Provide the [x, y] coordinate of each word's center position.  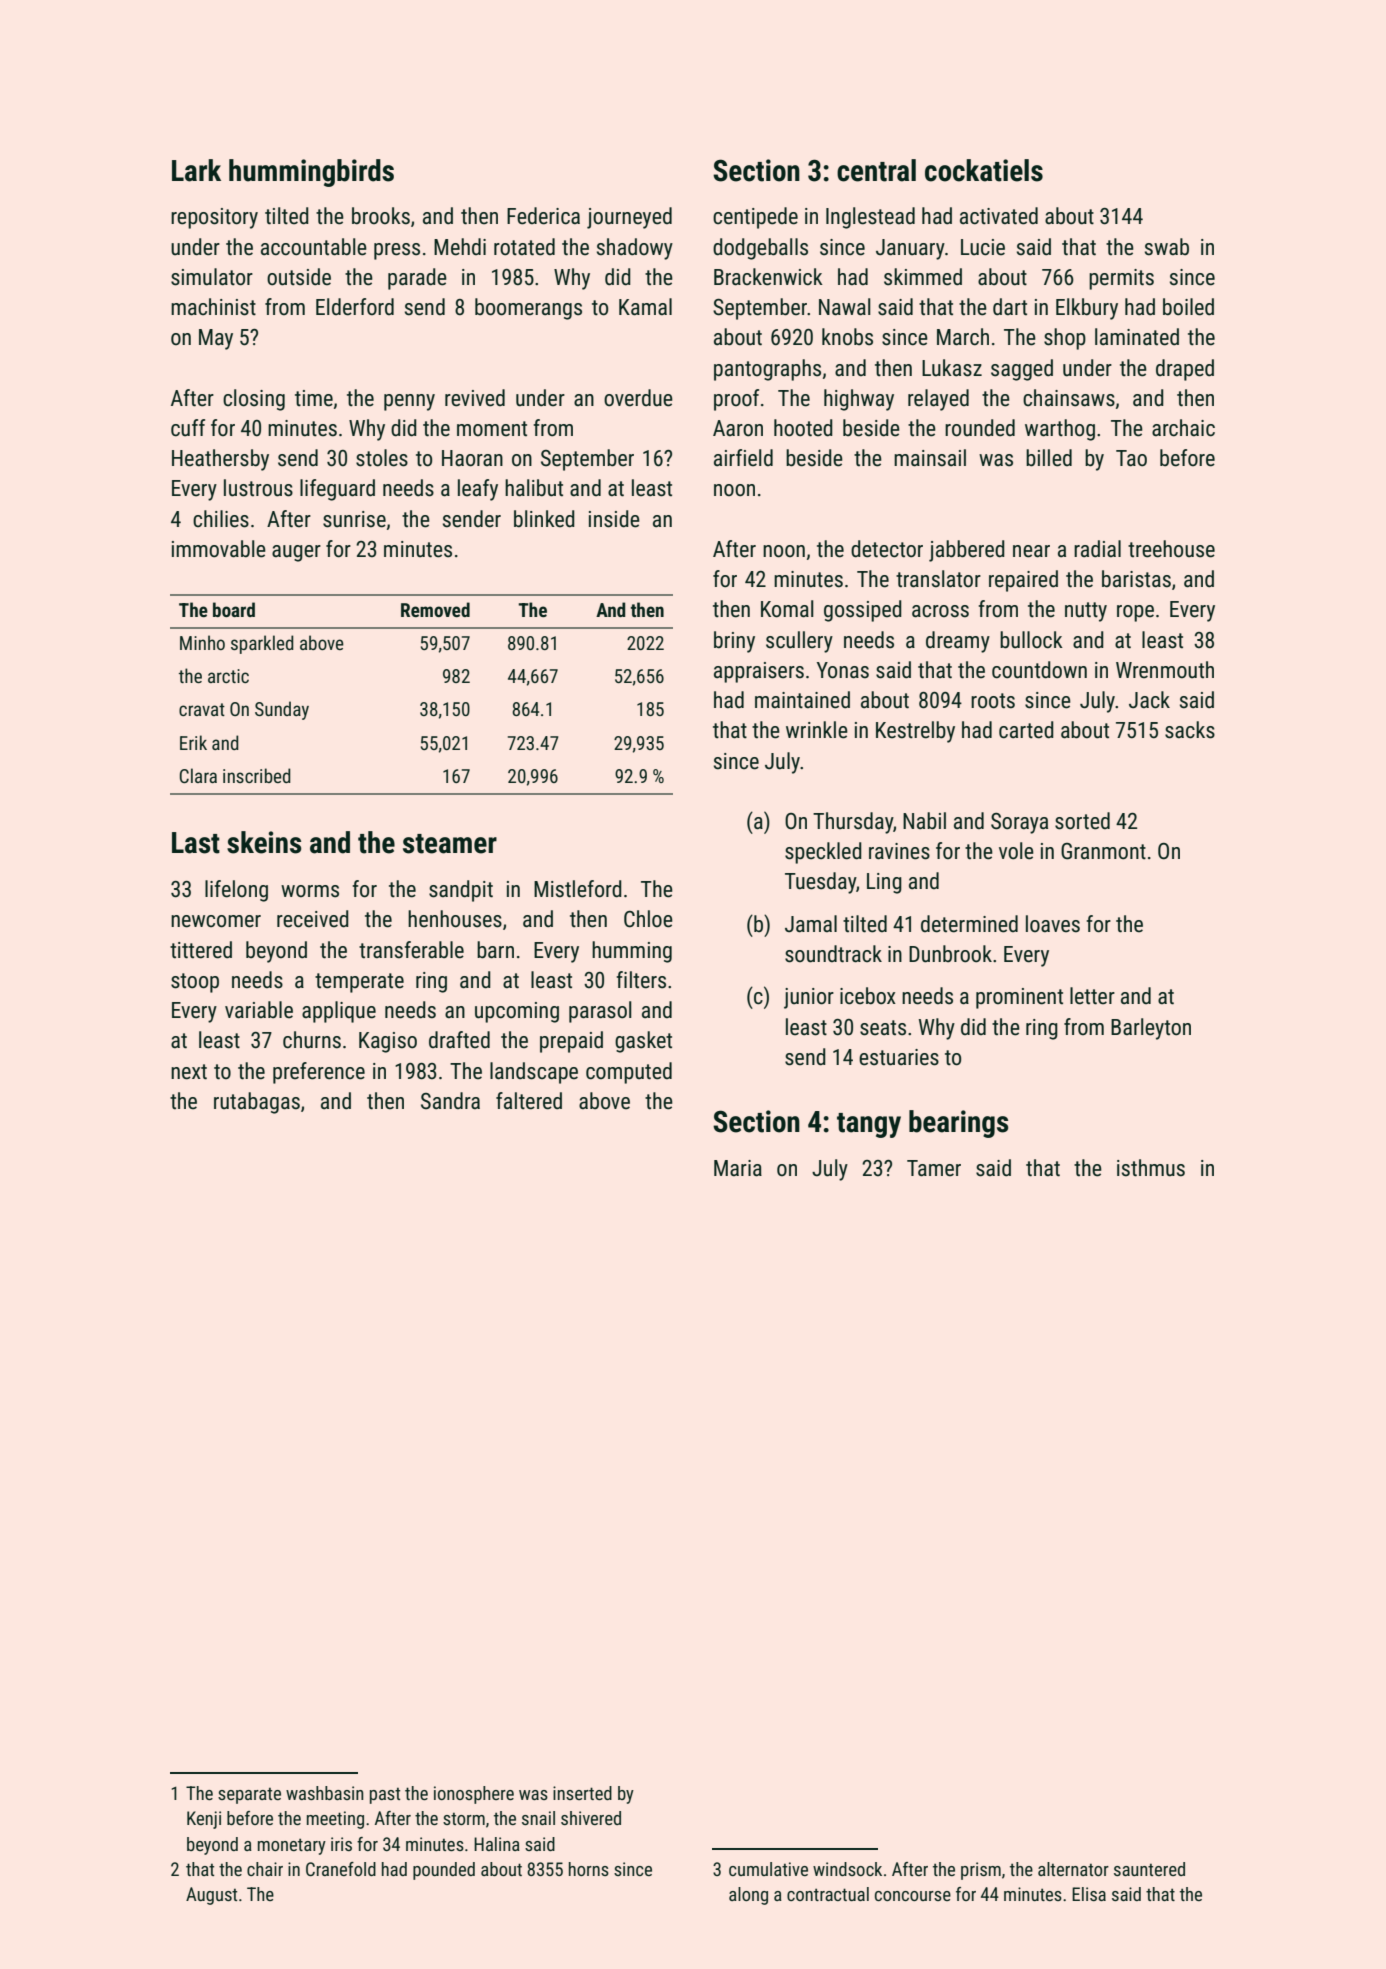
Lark [196, 170]
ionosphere [474, 1795]
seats [883, 1028]
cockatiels [984, 170]
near [1031, 551]
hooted [803, 428]
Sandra [450, 1101]
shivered [591, 1818]
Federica [543, 216]
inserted [582, 1793]
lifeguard [337, 490]
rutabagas [257, 1103]
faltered [529, 1101]
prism [981, 1871]
